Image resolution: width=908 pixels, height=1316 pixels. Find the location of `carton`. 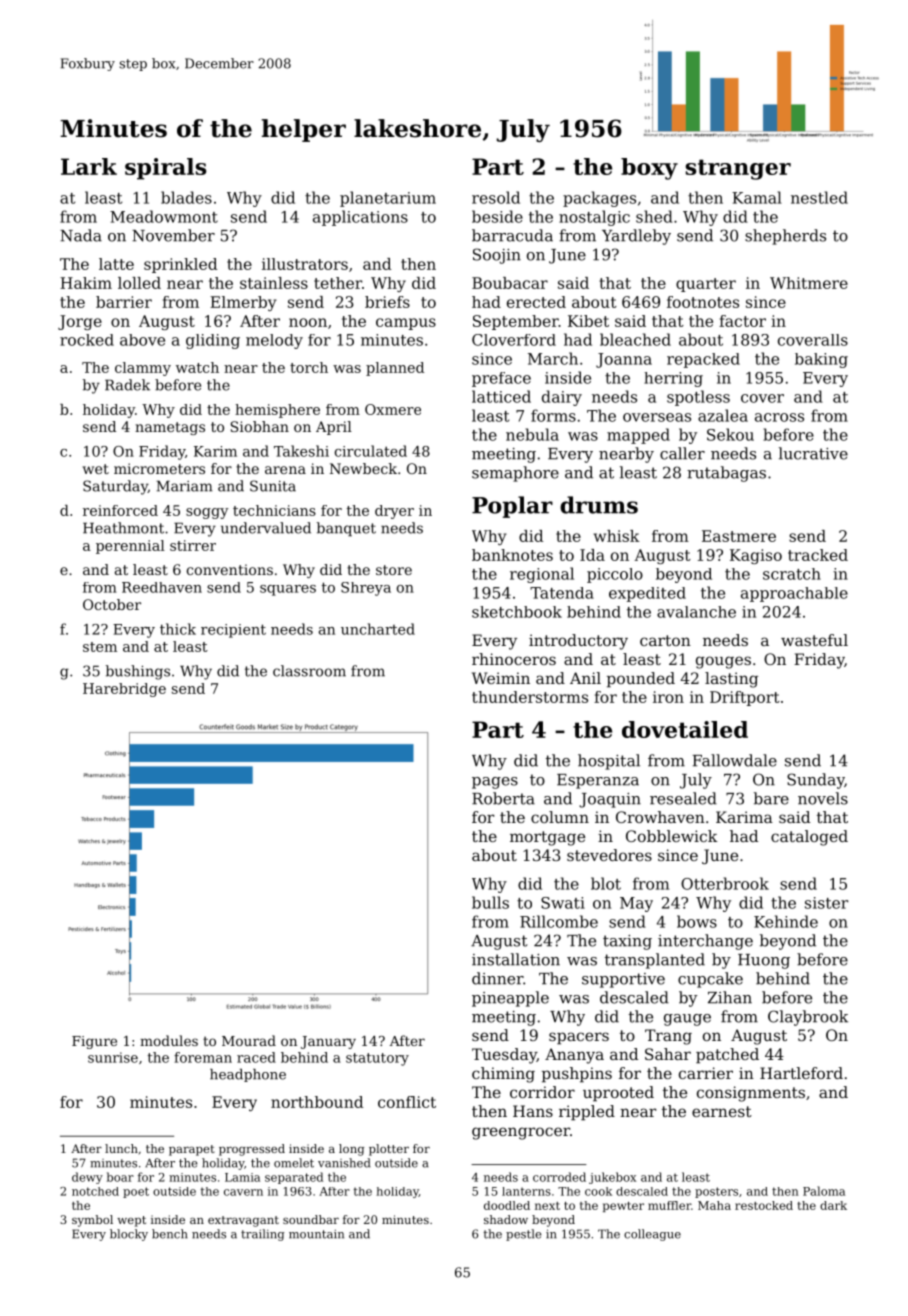

carton is located at coordinates (665, 640).
